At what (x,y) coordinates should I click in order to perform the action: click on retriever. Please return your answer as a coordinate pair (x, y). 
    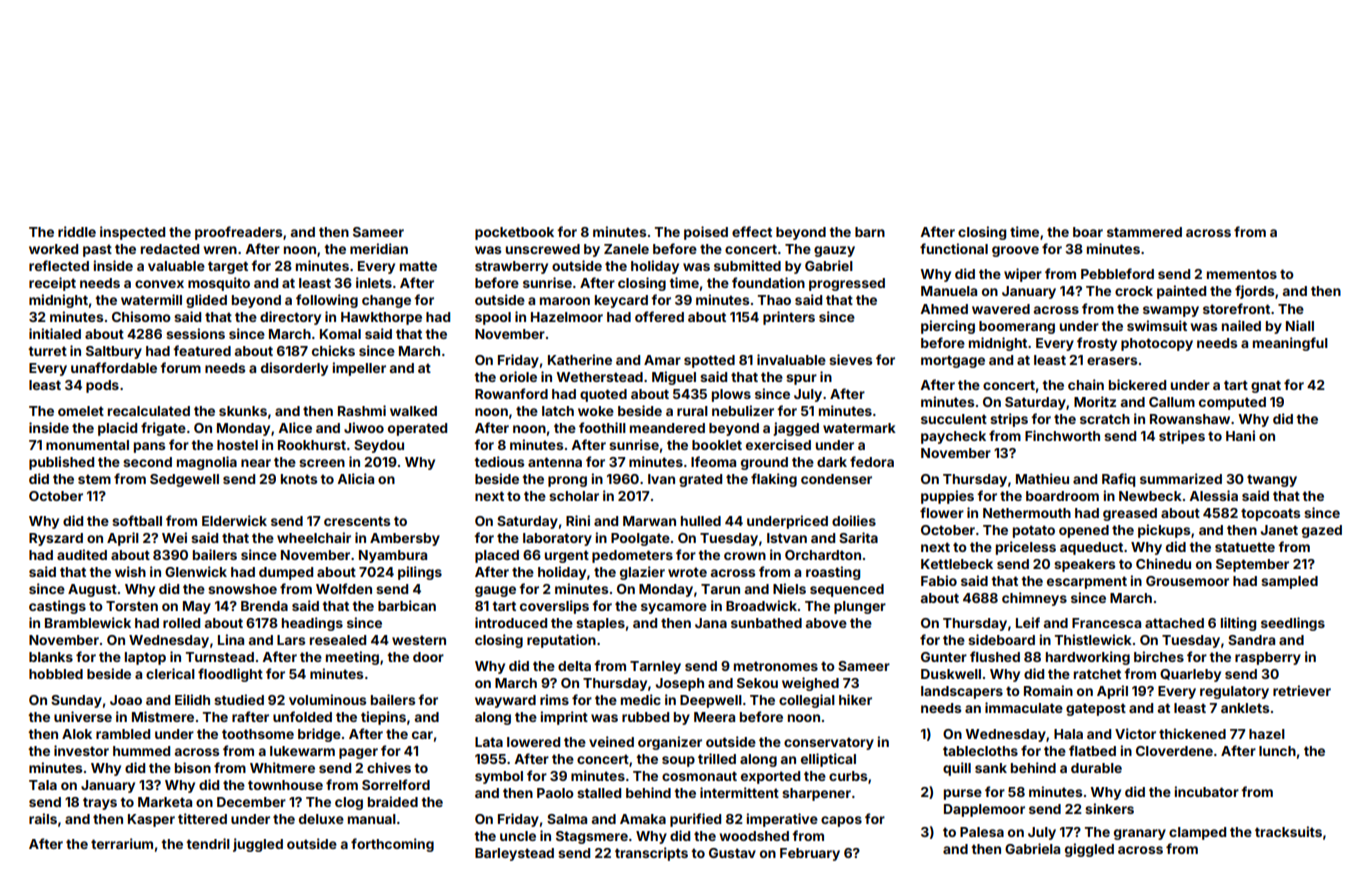
    Looking at the image, I should click on (1302, 690).
